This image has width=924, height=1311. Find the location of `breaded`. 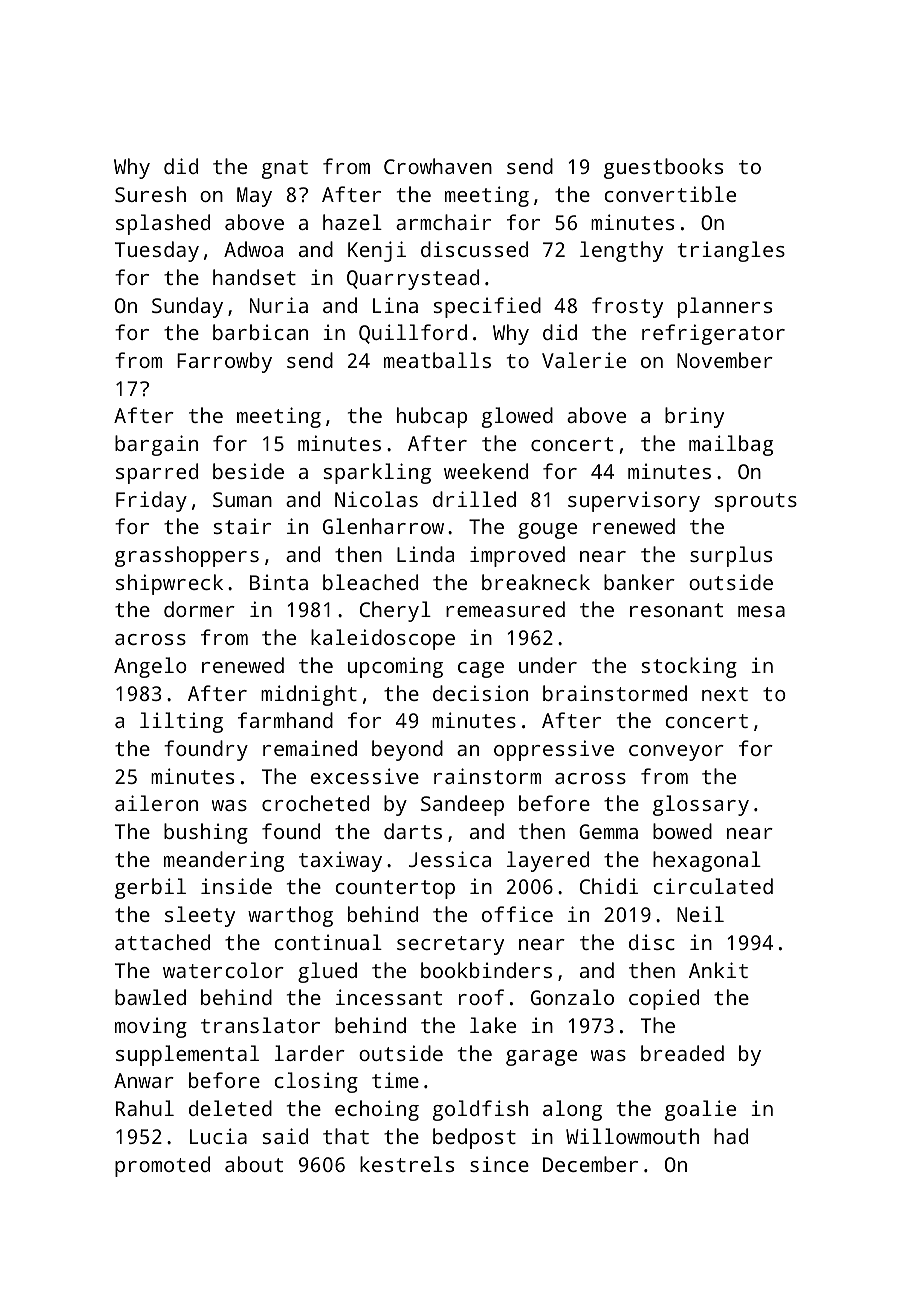

breaded is located at coordinates (682, 1053).
